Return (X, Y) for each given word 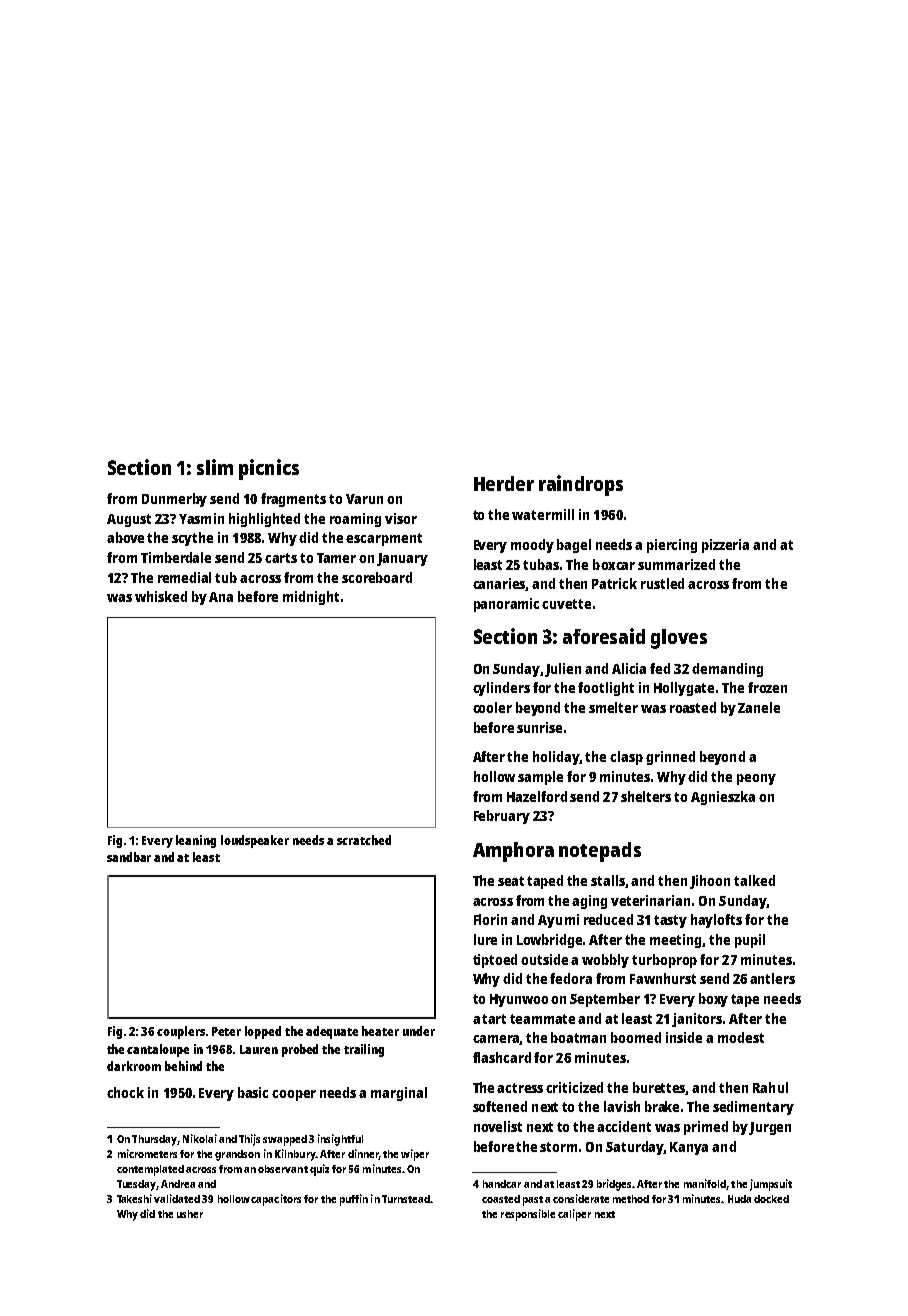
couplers (181, 1032)
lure (485, 939)
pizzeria (725, 546)
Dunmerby (174, 500)
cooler (492, 707)
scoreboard (377, 577)
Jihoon (710, 882)
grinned (670, 758)
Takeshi (134, 1198)
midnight (311, 598)
